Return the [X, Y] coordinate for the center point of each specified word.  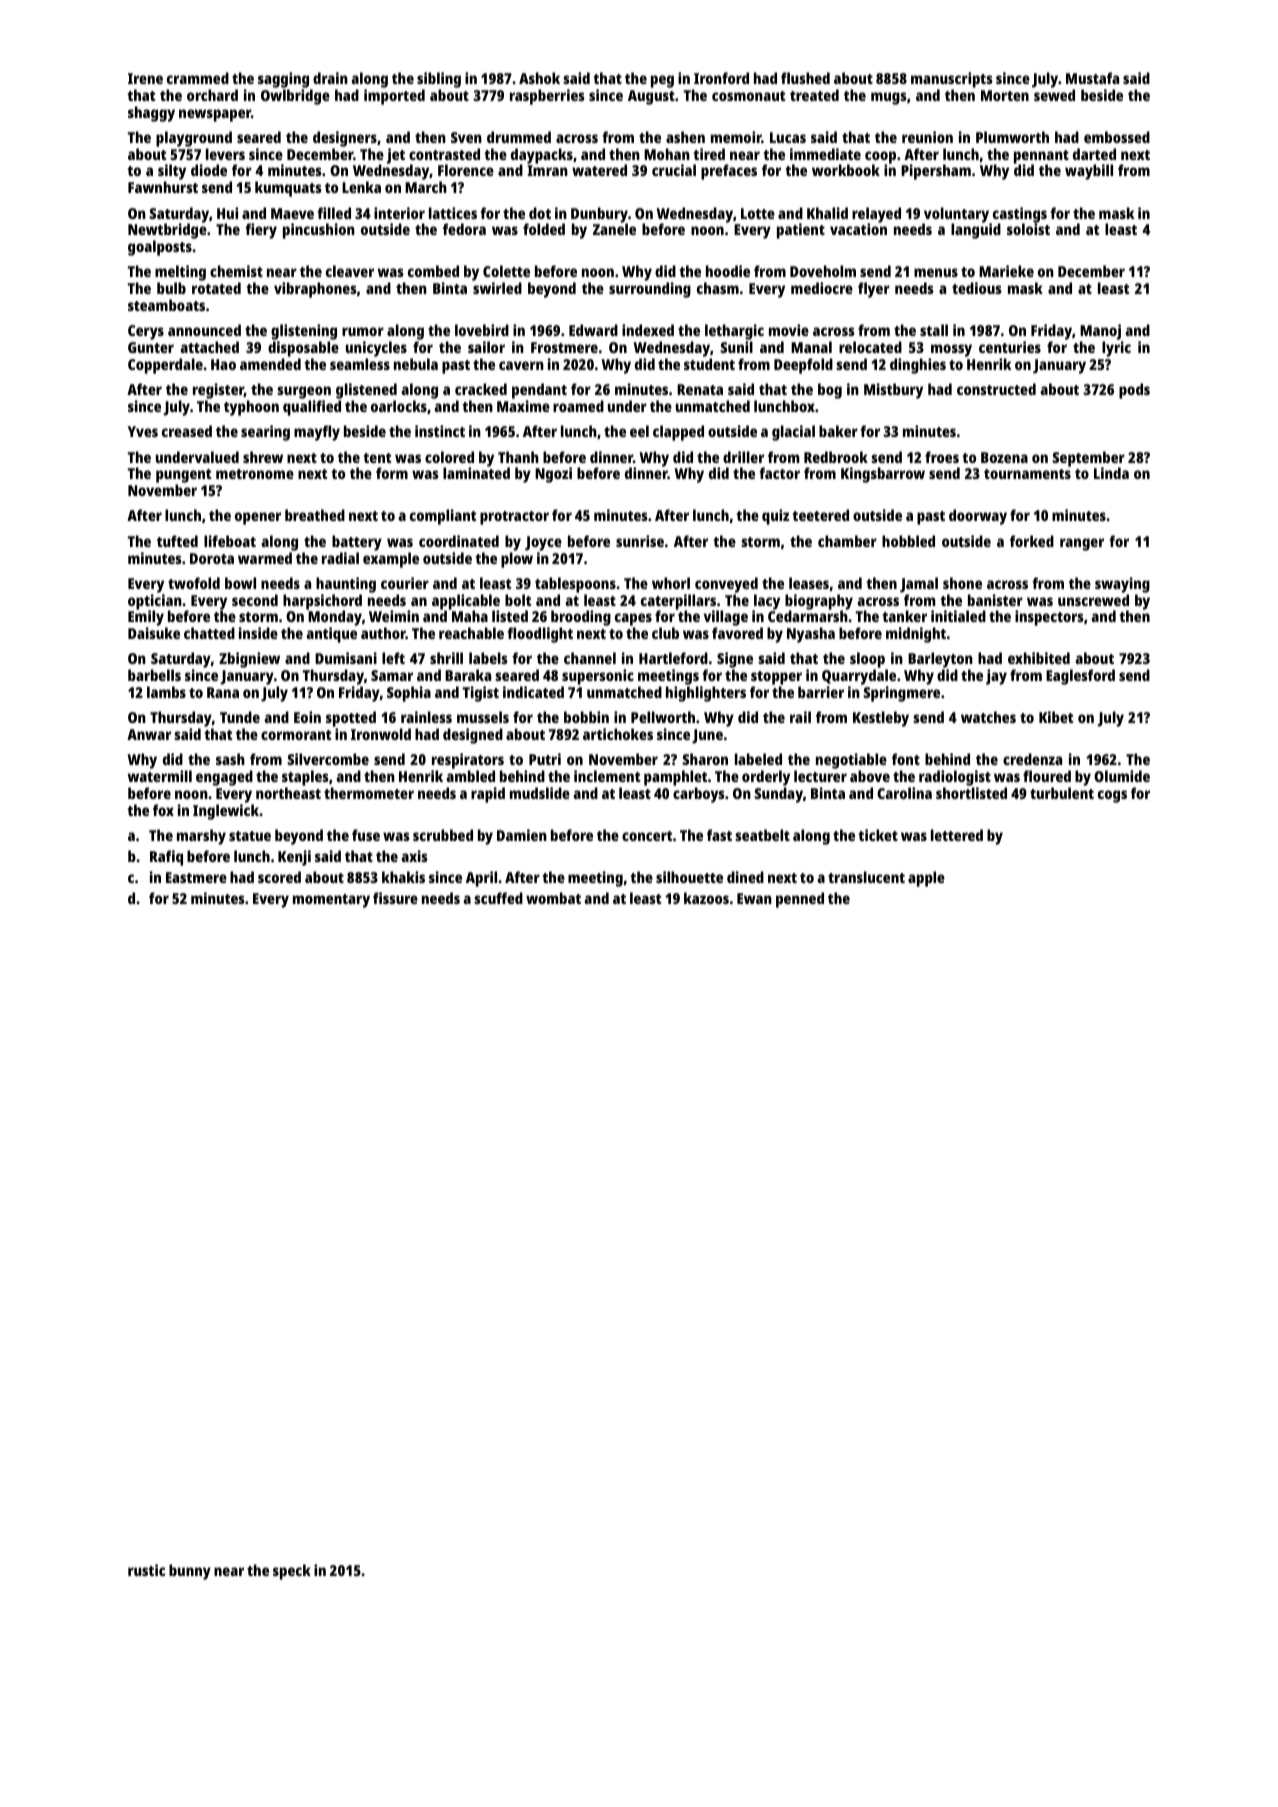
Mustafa [1092, 78]
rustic [146, 1570]
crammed [198, 78]
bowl [240, 583]
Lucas [788, 137]
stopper [776, 678]
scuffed [498, 898]
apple [926, 879]
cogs [1112, 796]
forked [1032, 541]
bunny [190, 1572]
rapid [488, 795]
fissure [395, 898]
